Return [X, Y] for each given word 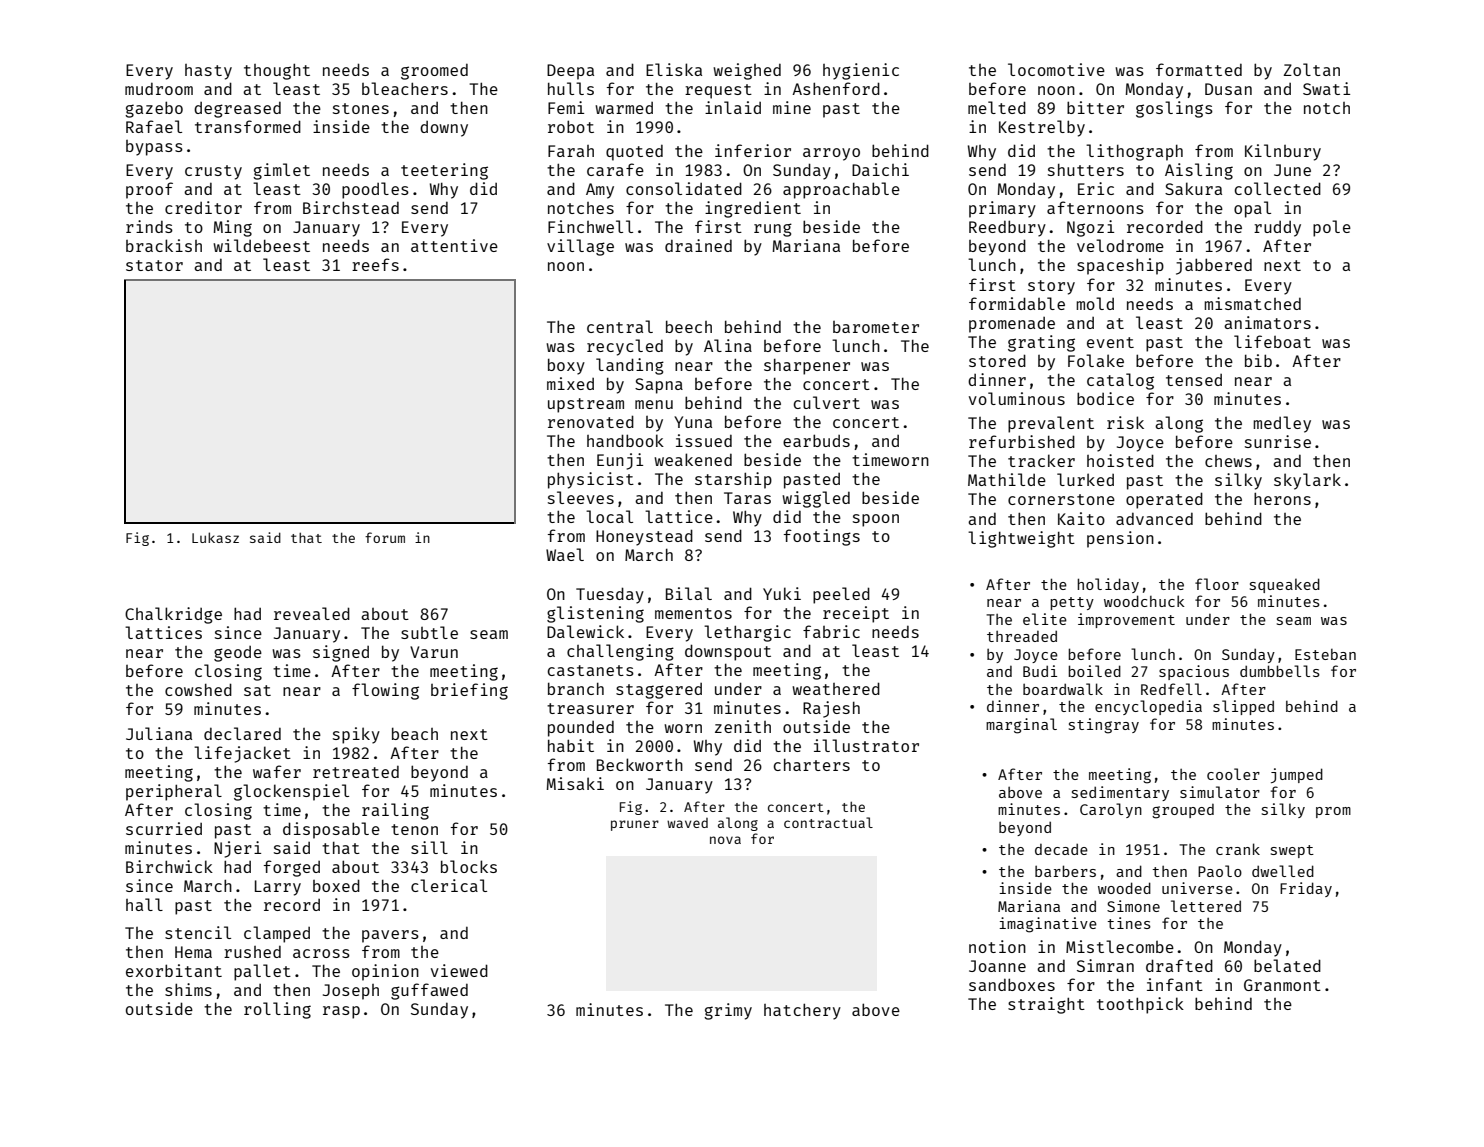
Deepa [570, 72]
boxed [336, 885]
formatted [1199, 69]
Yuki [782, 593]
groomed [434, 71]
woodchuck [1144, 601]
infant [1175, 984]
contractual [828, 822]
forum [385, 537]
